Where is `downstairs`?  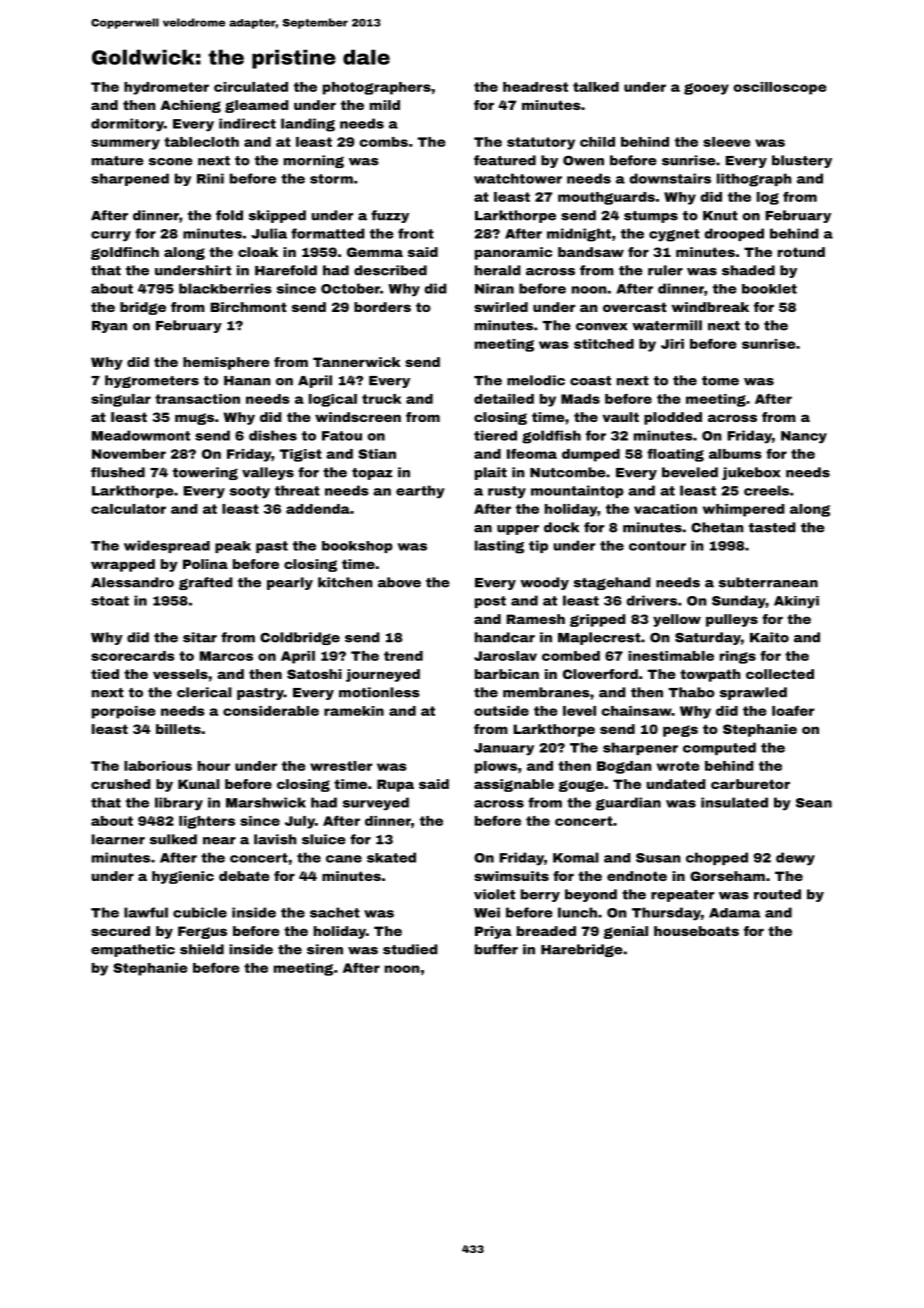 downstairs is located at coordinates (670, 178).
